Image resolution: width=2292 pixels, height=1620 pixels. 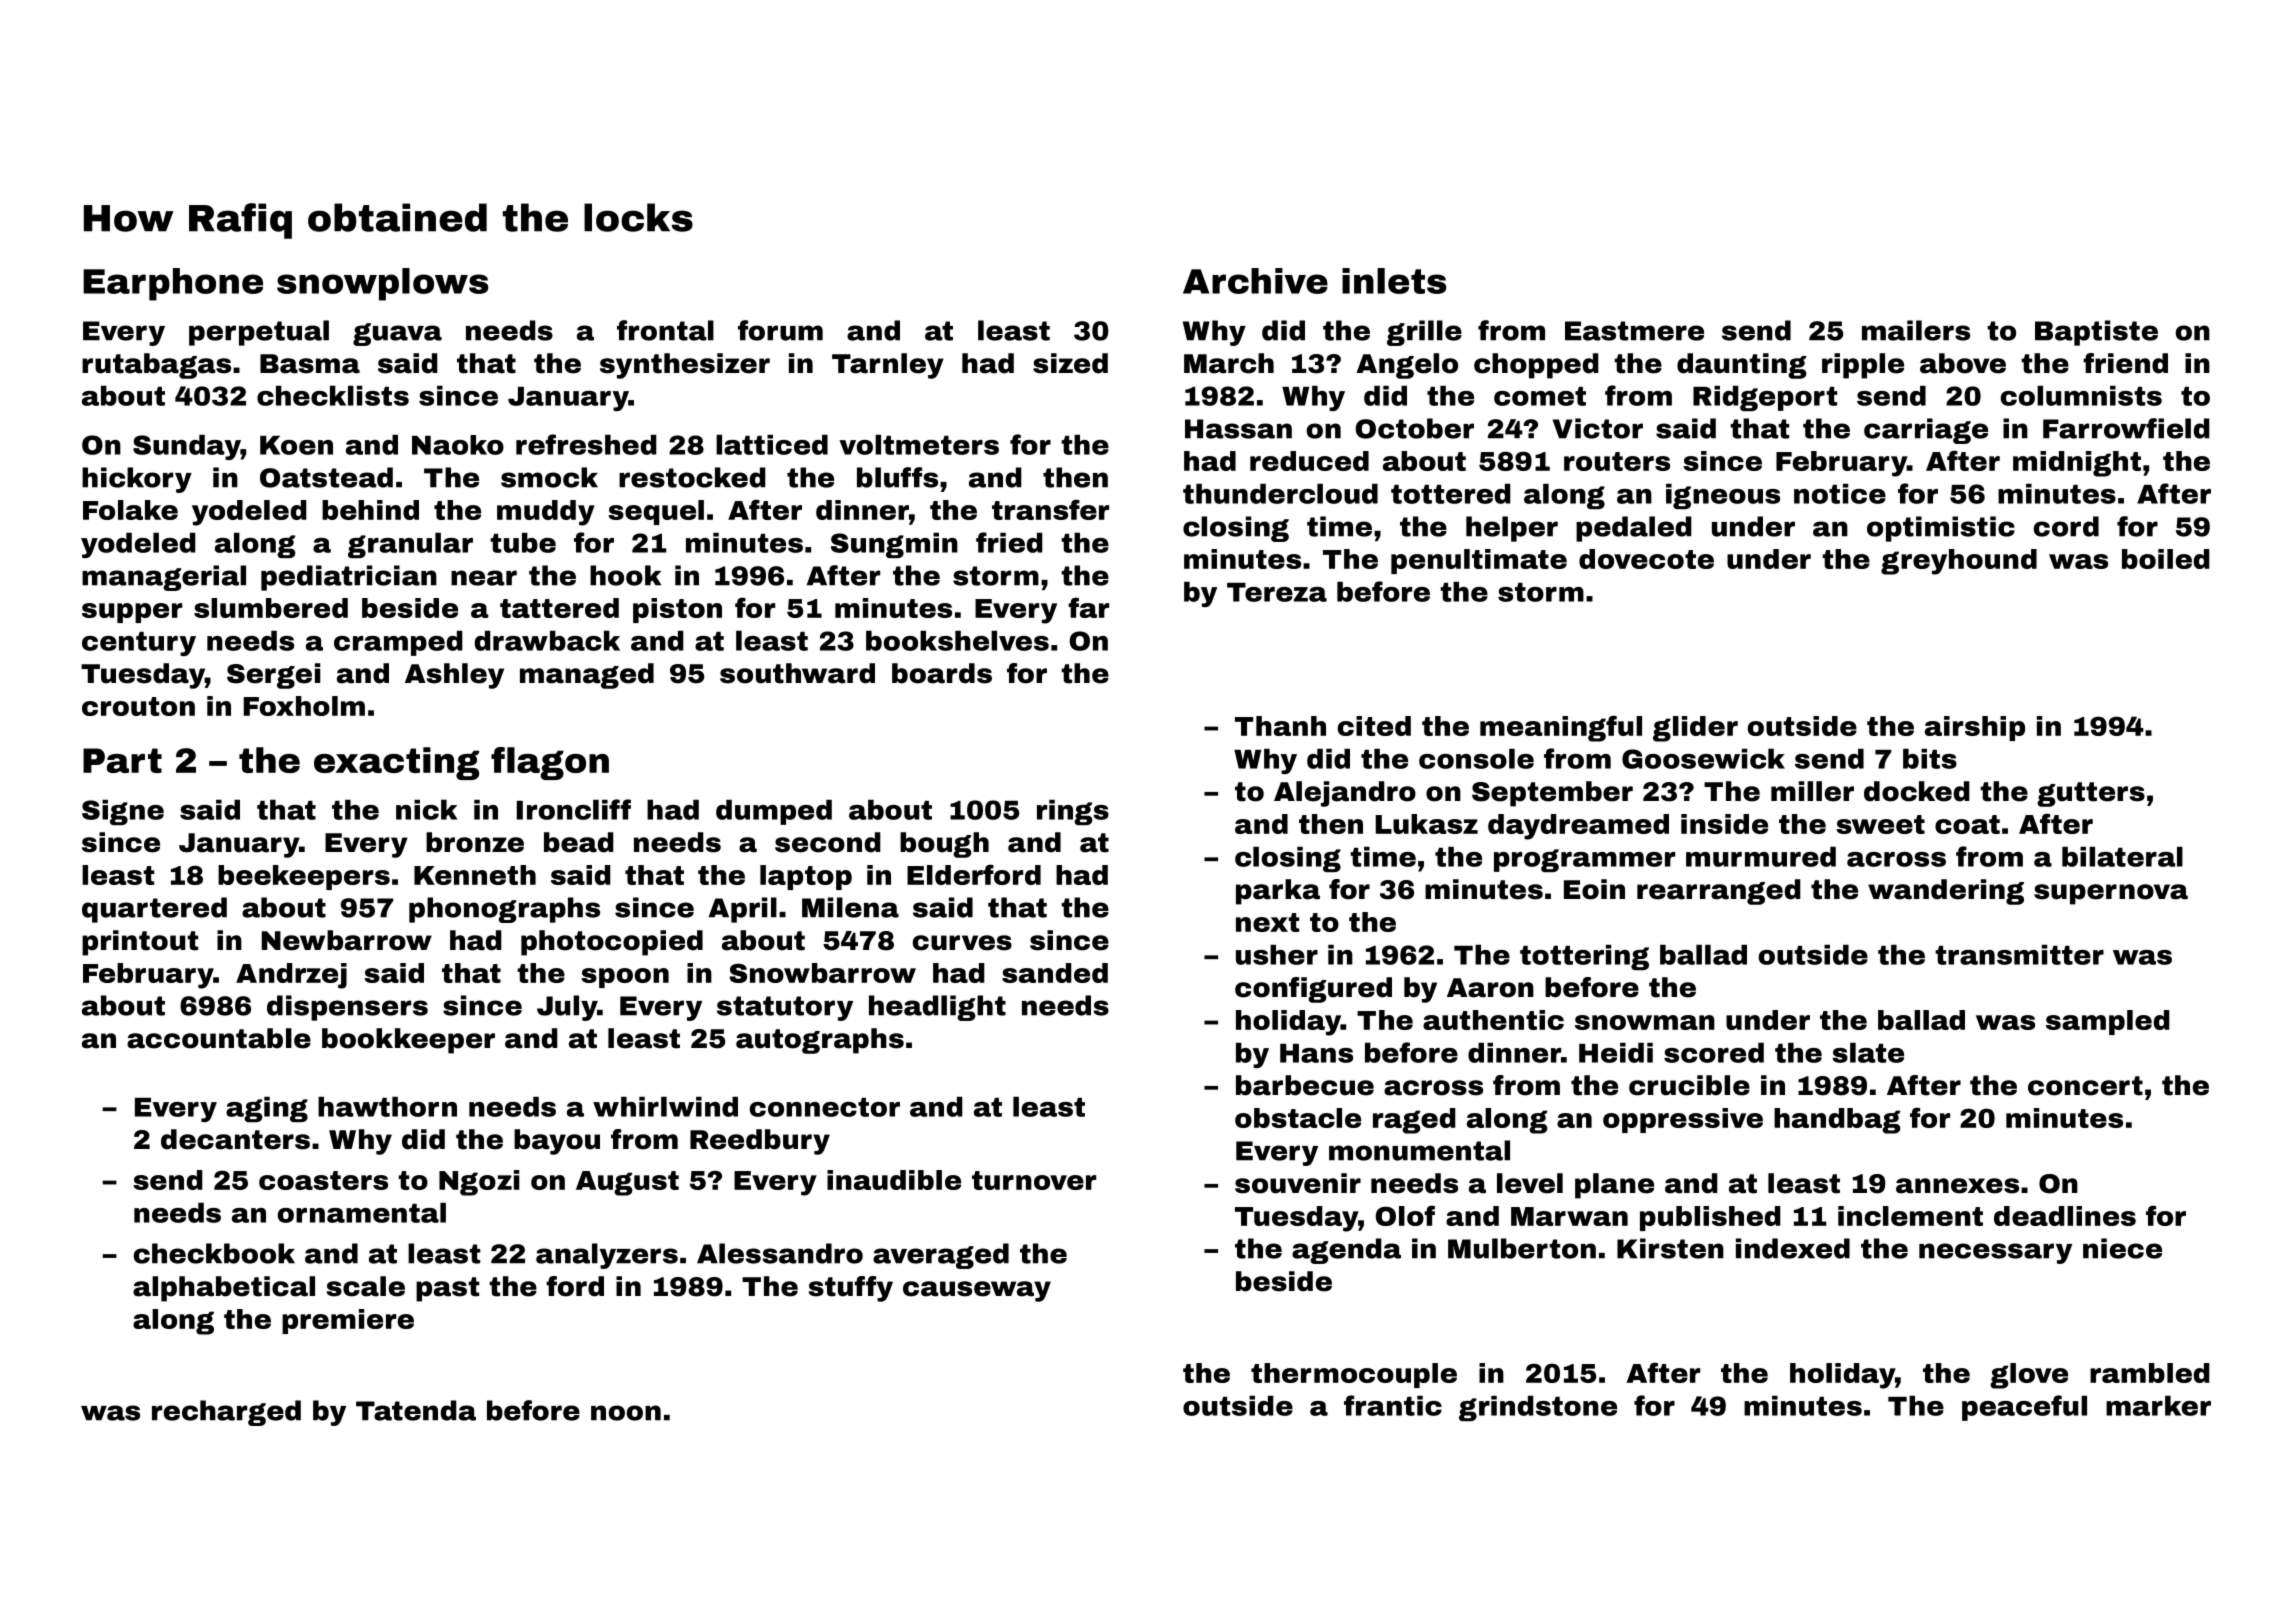 What do you see at coordinates (173, 284) in the screenshot?
I see `Earphone` at bounding box center [173, 284].
